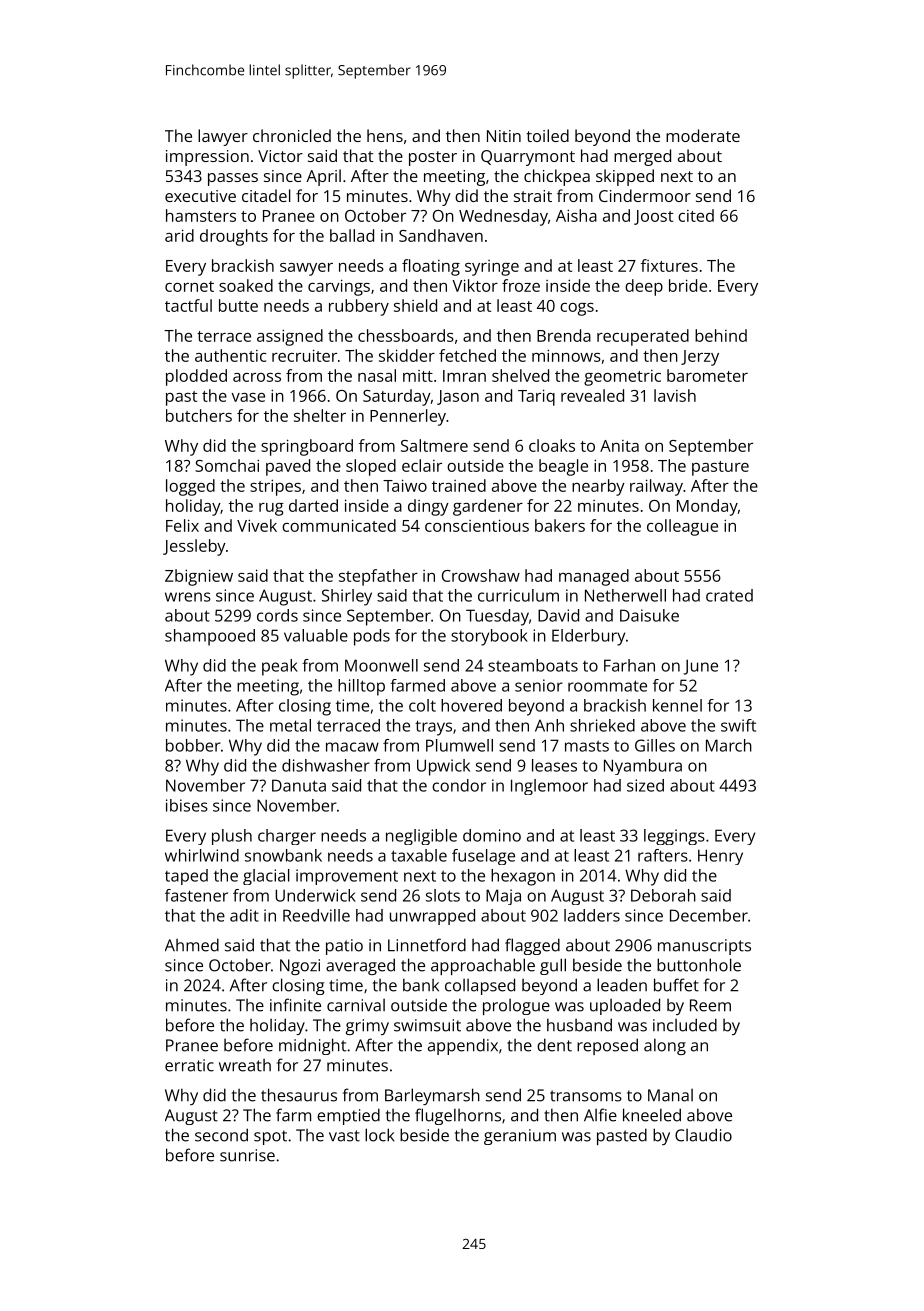 The height and width of the screenshot is (1311, 924). Describe the element at coordinates (290, 725) in the screenshot. I see `metal` at that location.
